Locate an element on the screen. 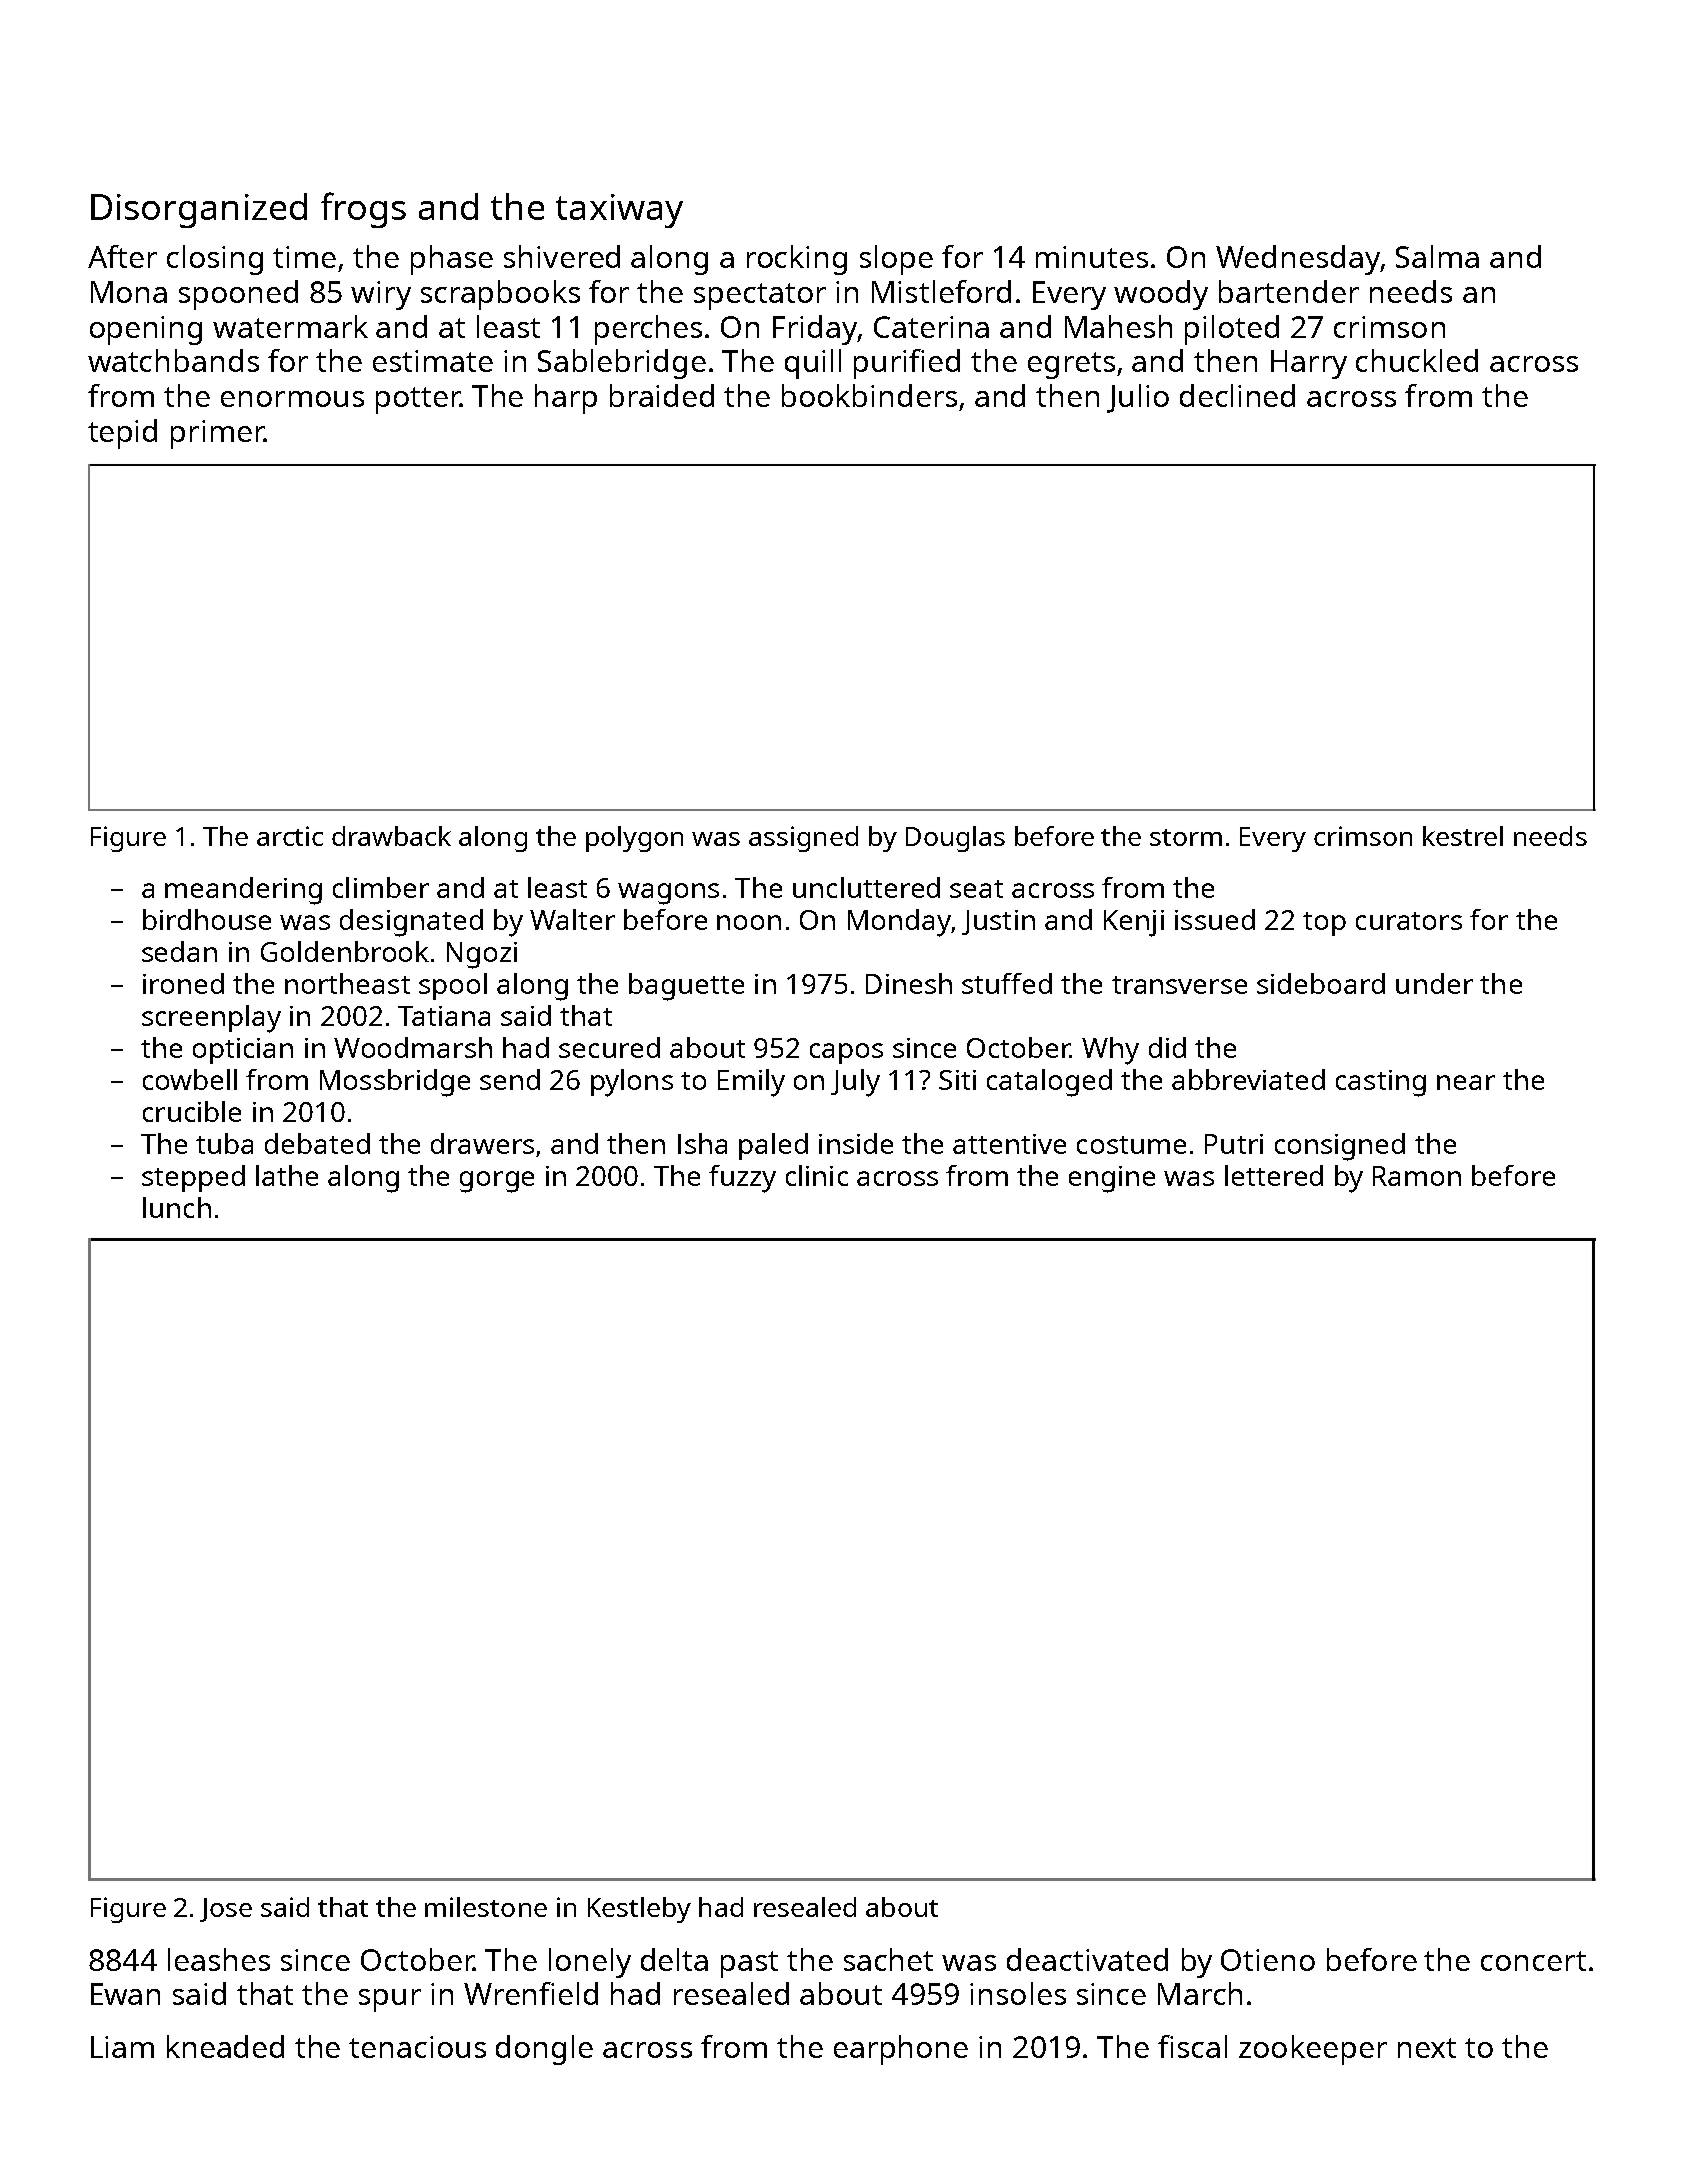  Kestleby is located at coordinates (639, 1910).
